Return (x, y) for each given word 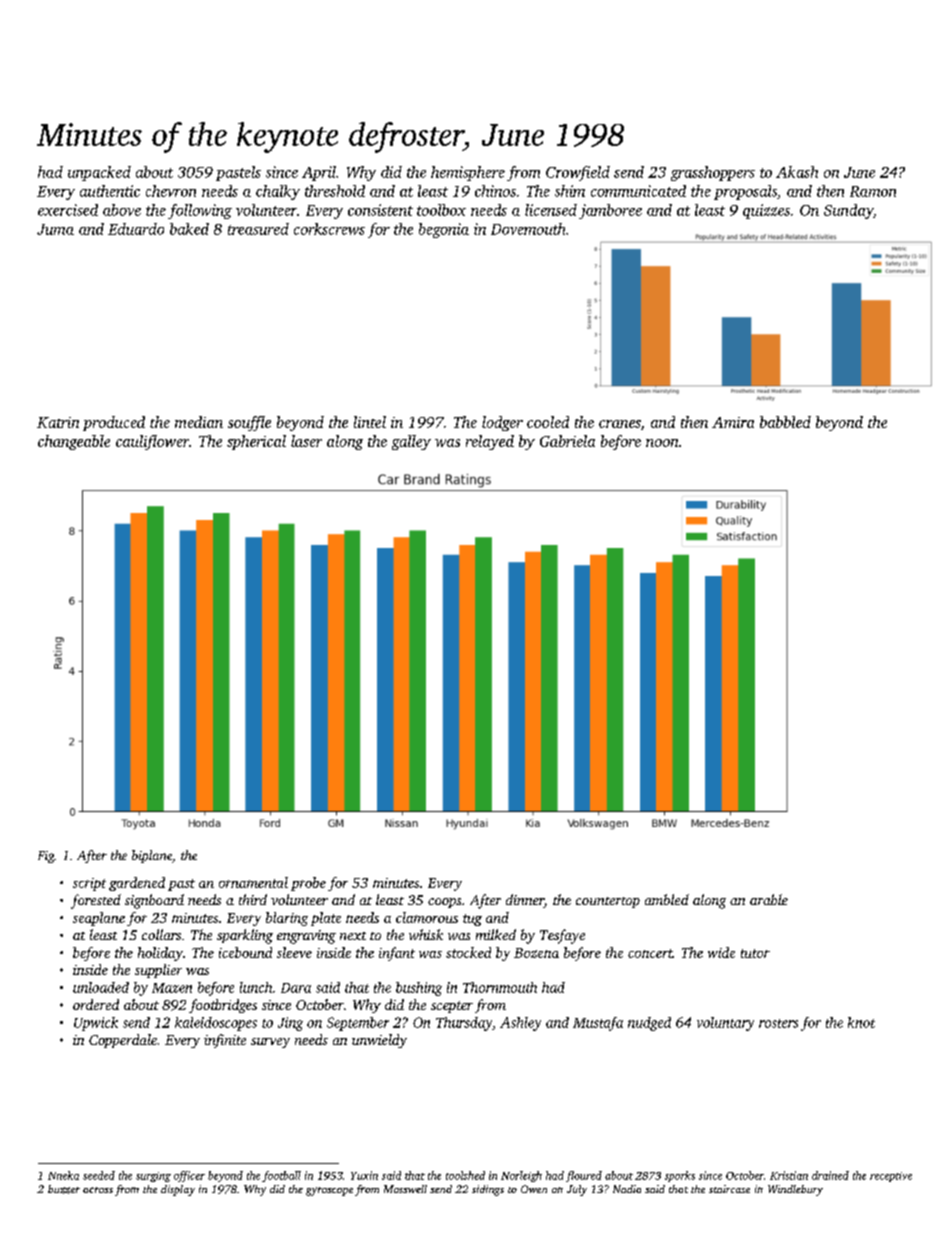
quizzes (766, 211)
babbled (785, 422)
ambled (667, 899)
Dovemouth (528, 229)
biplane (152, 856)
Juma (55, 229)
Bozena (536, 953)
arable (769, 899)
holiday (160, 954)
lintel (370, 422)
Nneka (63, 1175)
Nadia (627, 1189)
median (199, 422)
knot (861, 1022)
